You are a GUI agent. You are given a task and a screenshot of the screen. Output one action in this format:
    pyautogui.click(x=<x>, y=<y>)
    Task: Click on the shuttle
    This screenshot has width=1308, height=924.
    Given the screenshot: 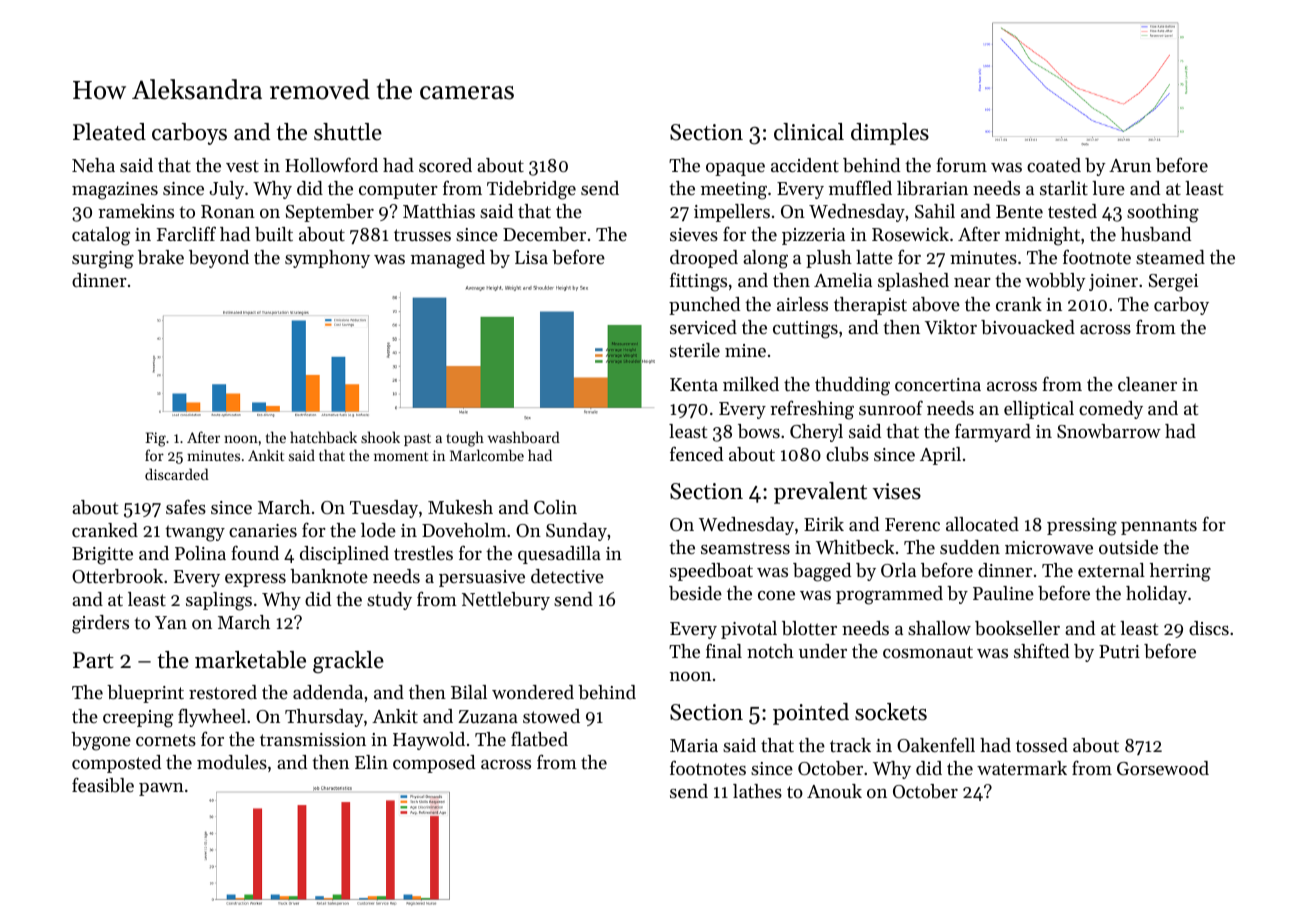 What is the action you would take?
    pyautogui.click(x=348, y=132)
